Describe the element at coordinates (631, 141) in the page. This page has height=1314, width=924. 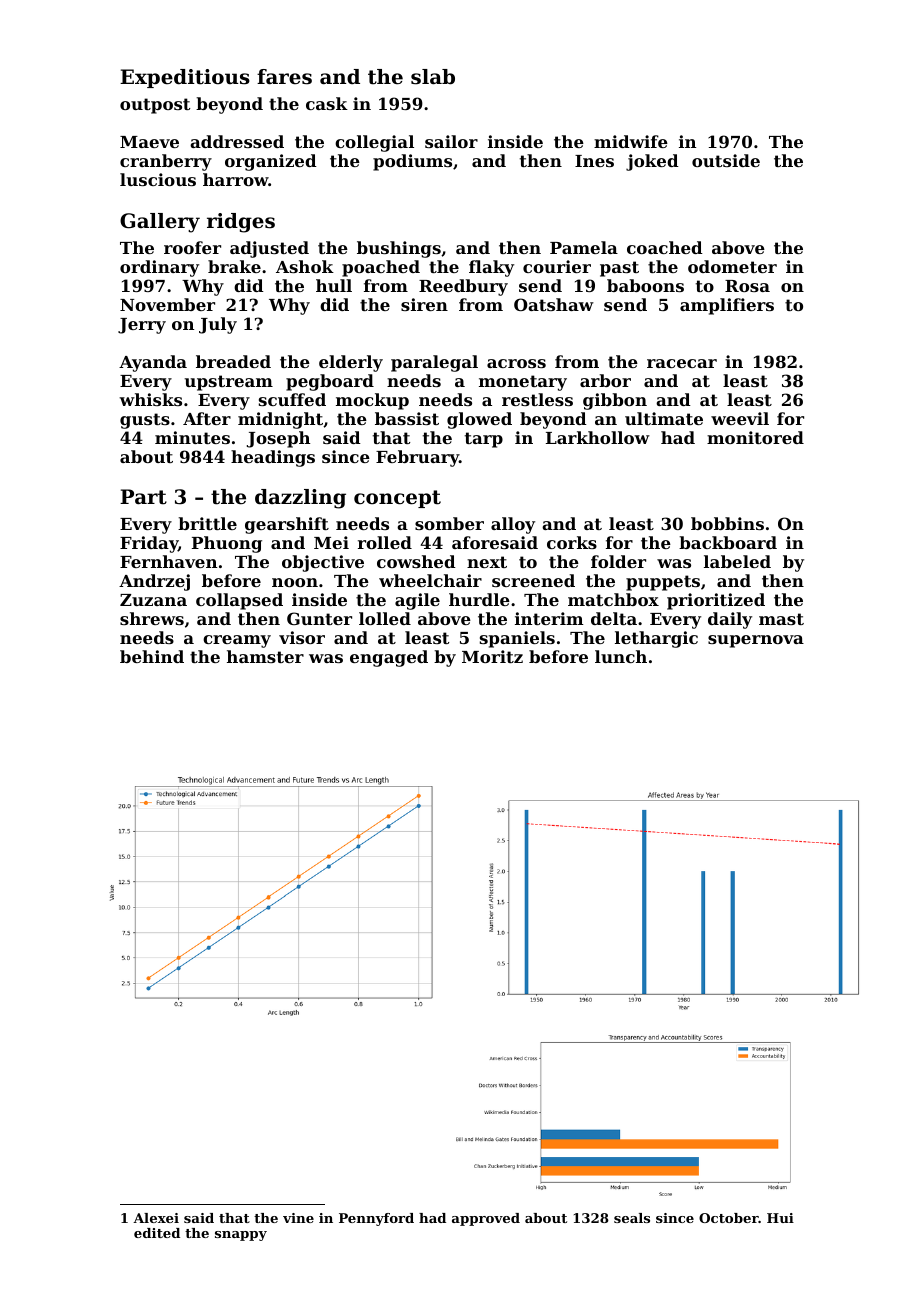
I see `midwife` at that location.
